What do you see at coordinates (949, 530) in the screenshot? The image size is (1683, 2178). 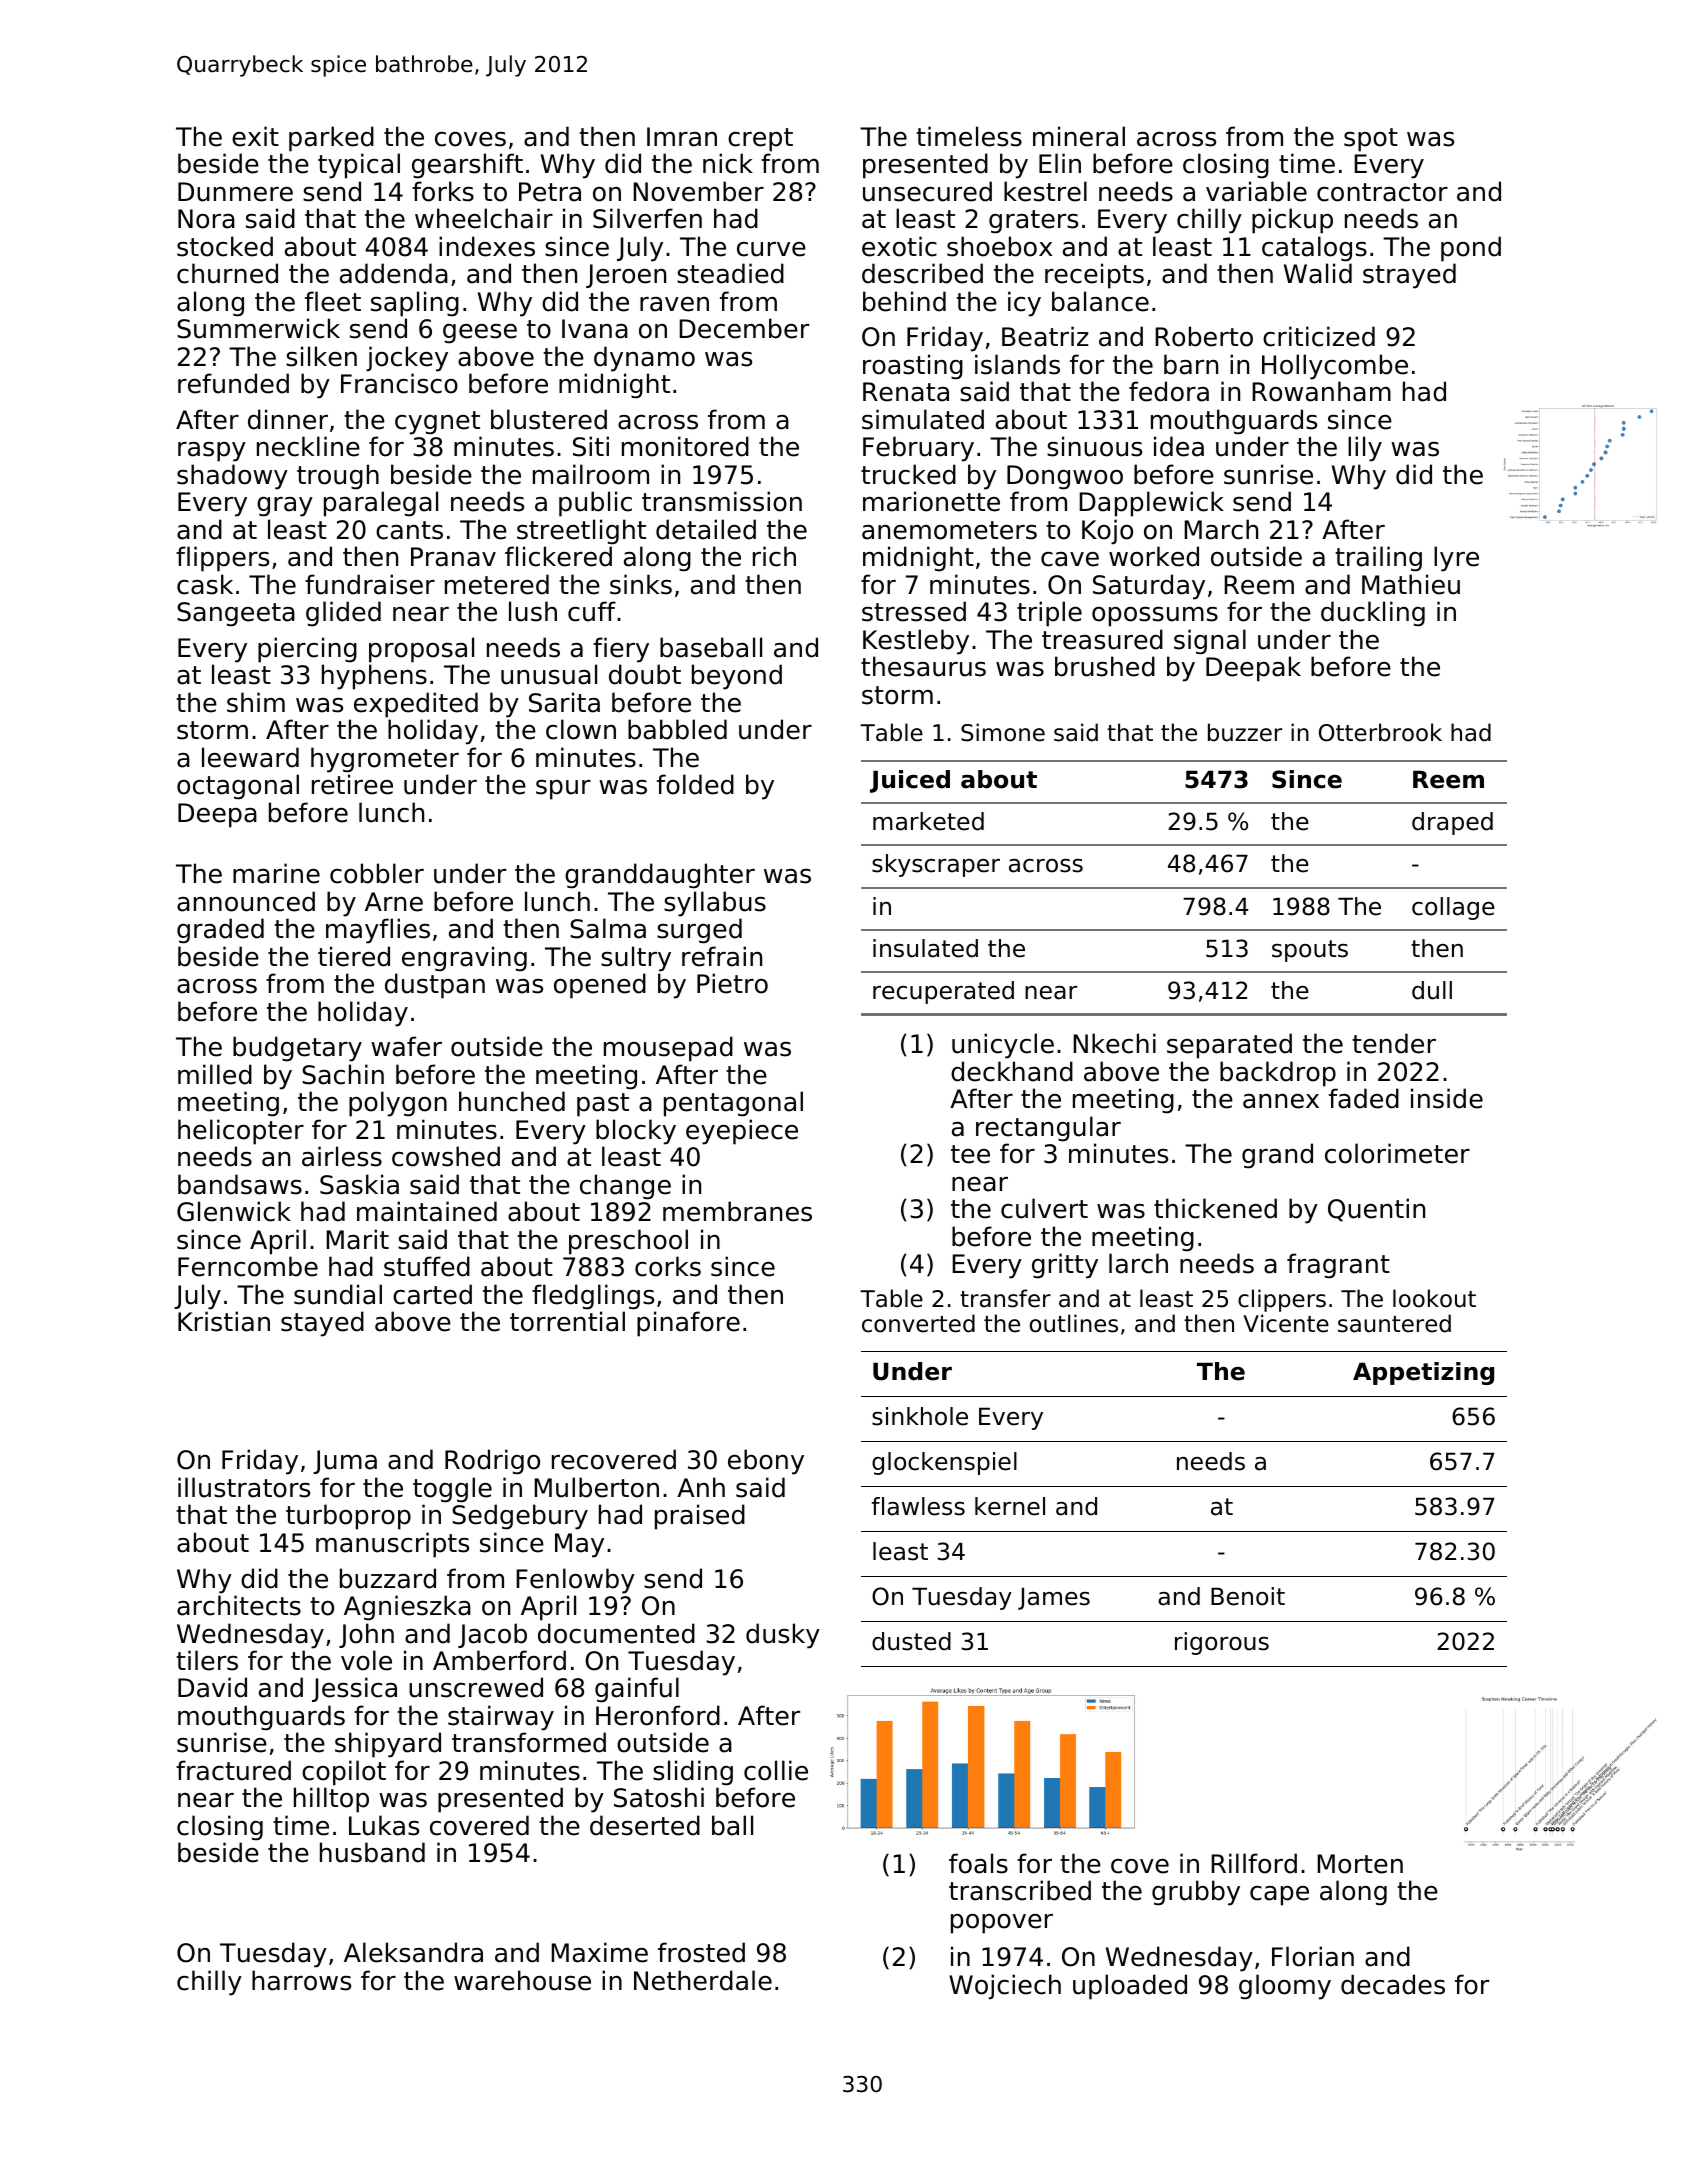 I see `anemometers` at bounding box center [949, 530].
